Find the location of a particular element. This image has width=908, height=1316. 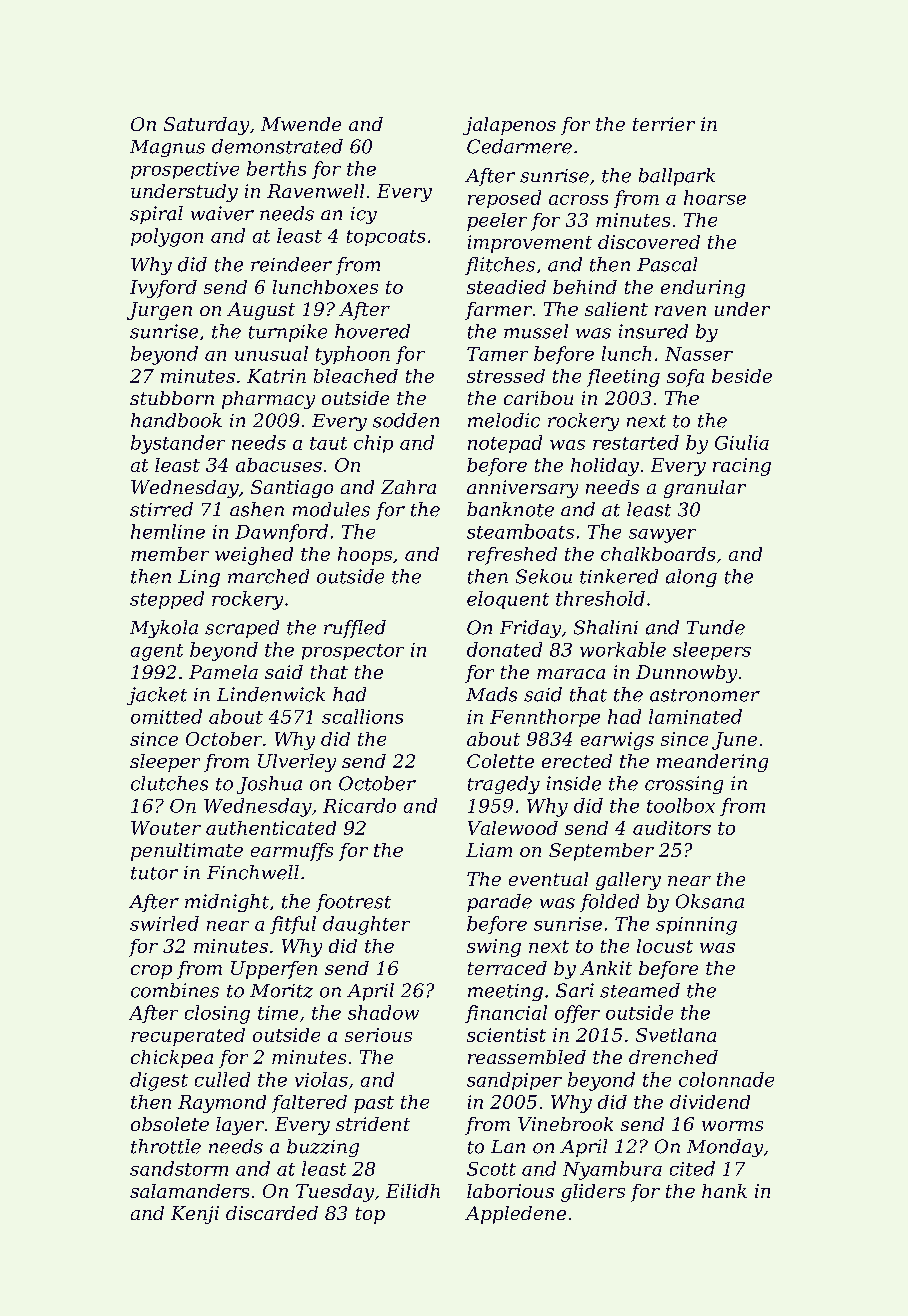

Upperfen is located at coordinates (274, 970).
